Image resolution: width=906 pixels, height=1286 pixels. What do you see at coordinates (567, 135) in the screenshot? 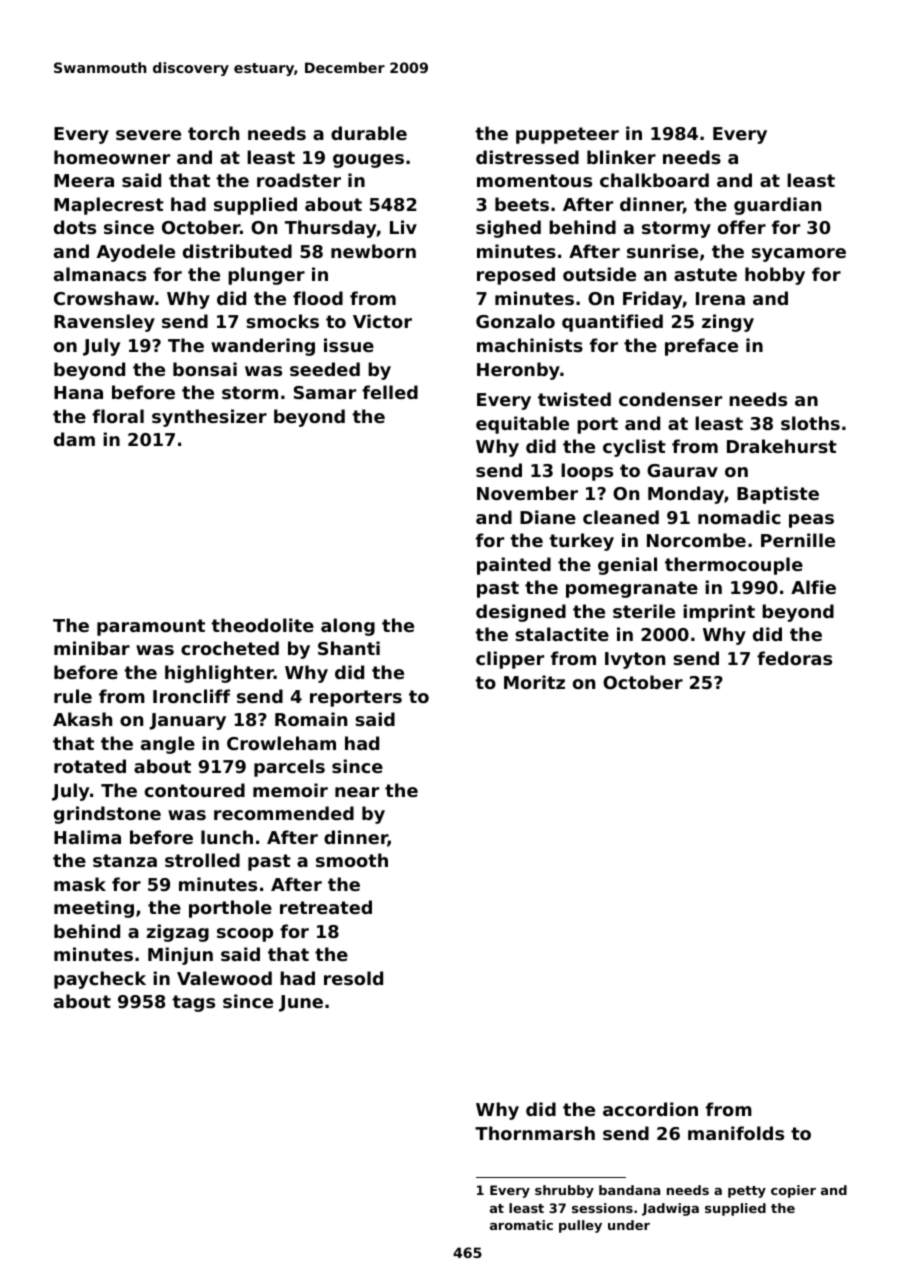
I see `puppeteer` at bounding box center [567, 135].
